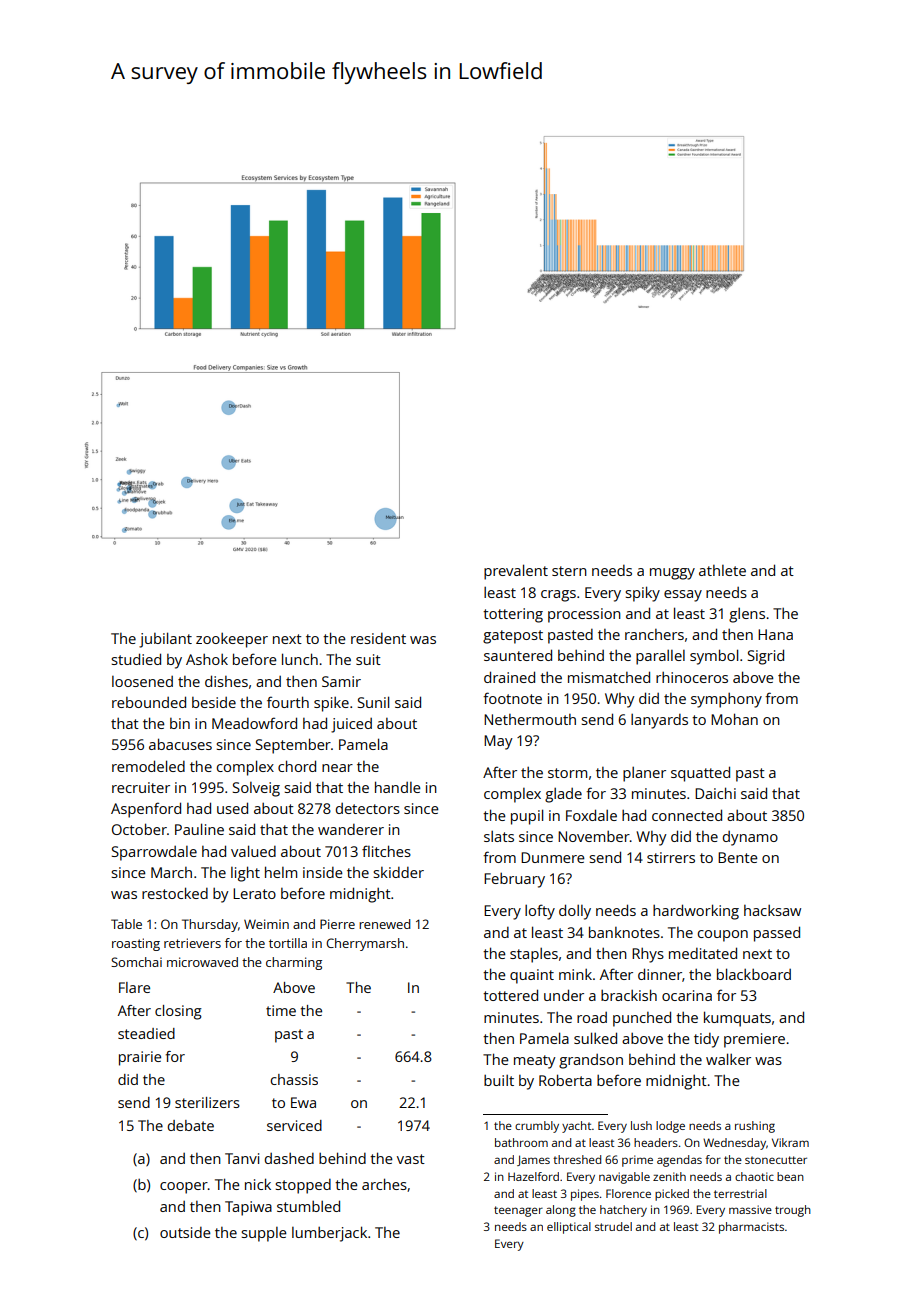  I want to click on staples, so click(534, 955).
